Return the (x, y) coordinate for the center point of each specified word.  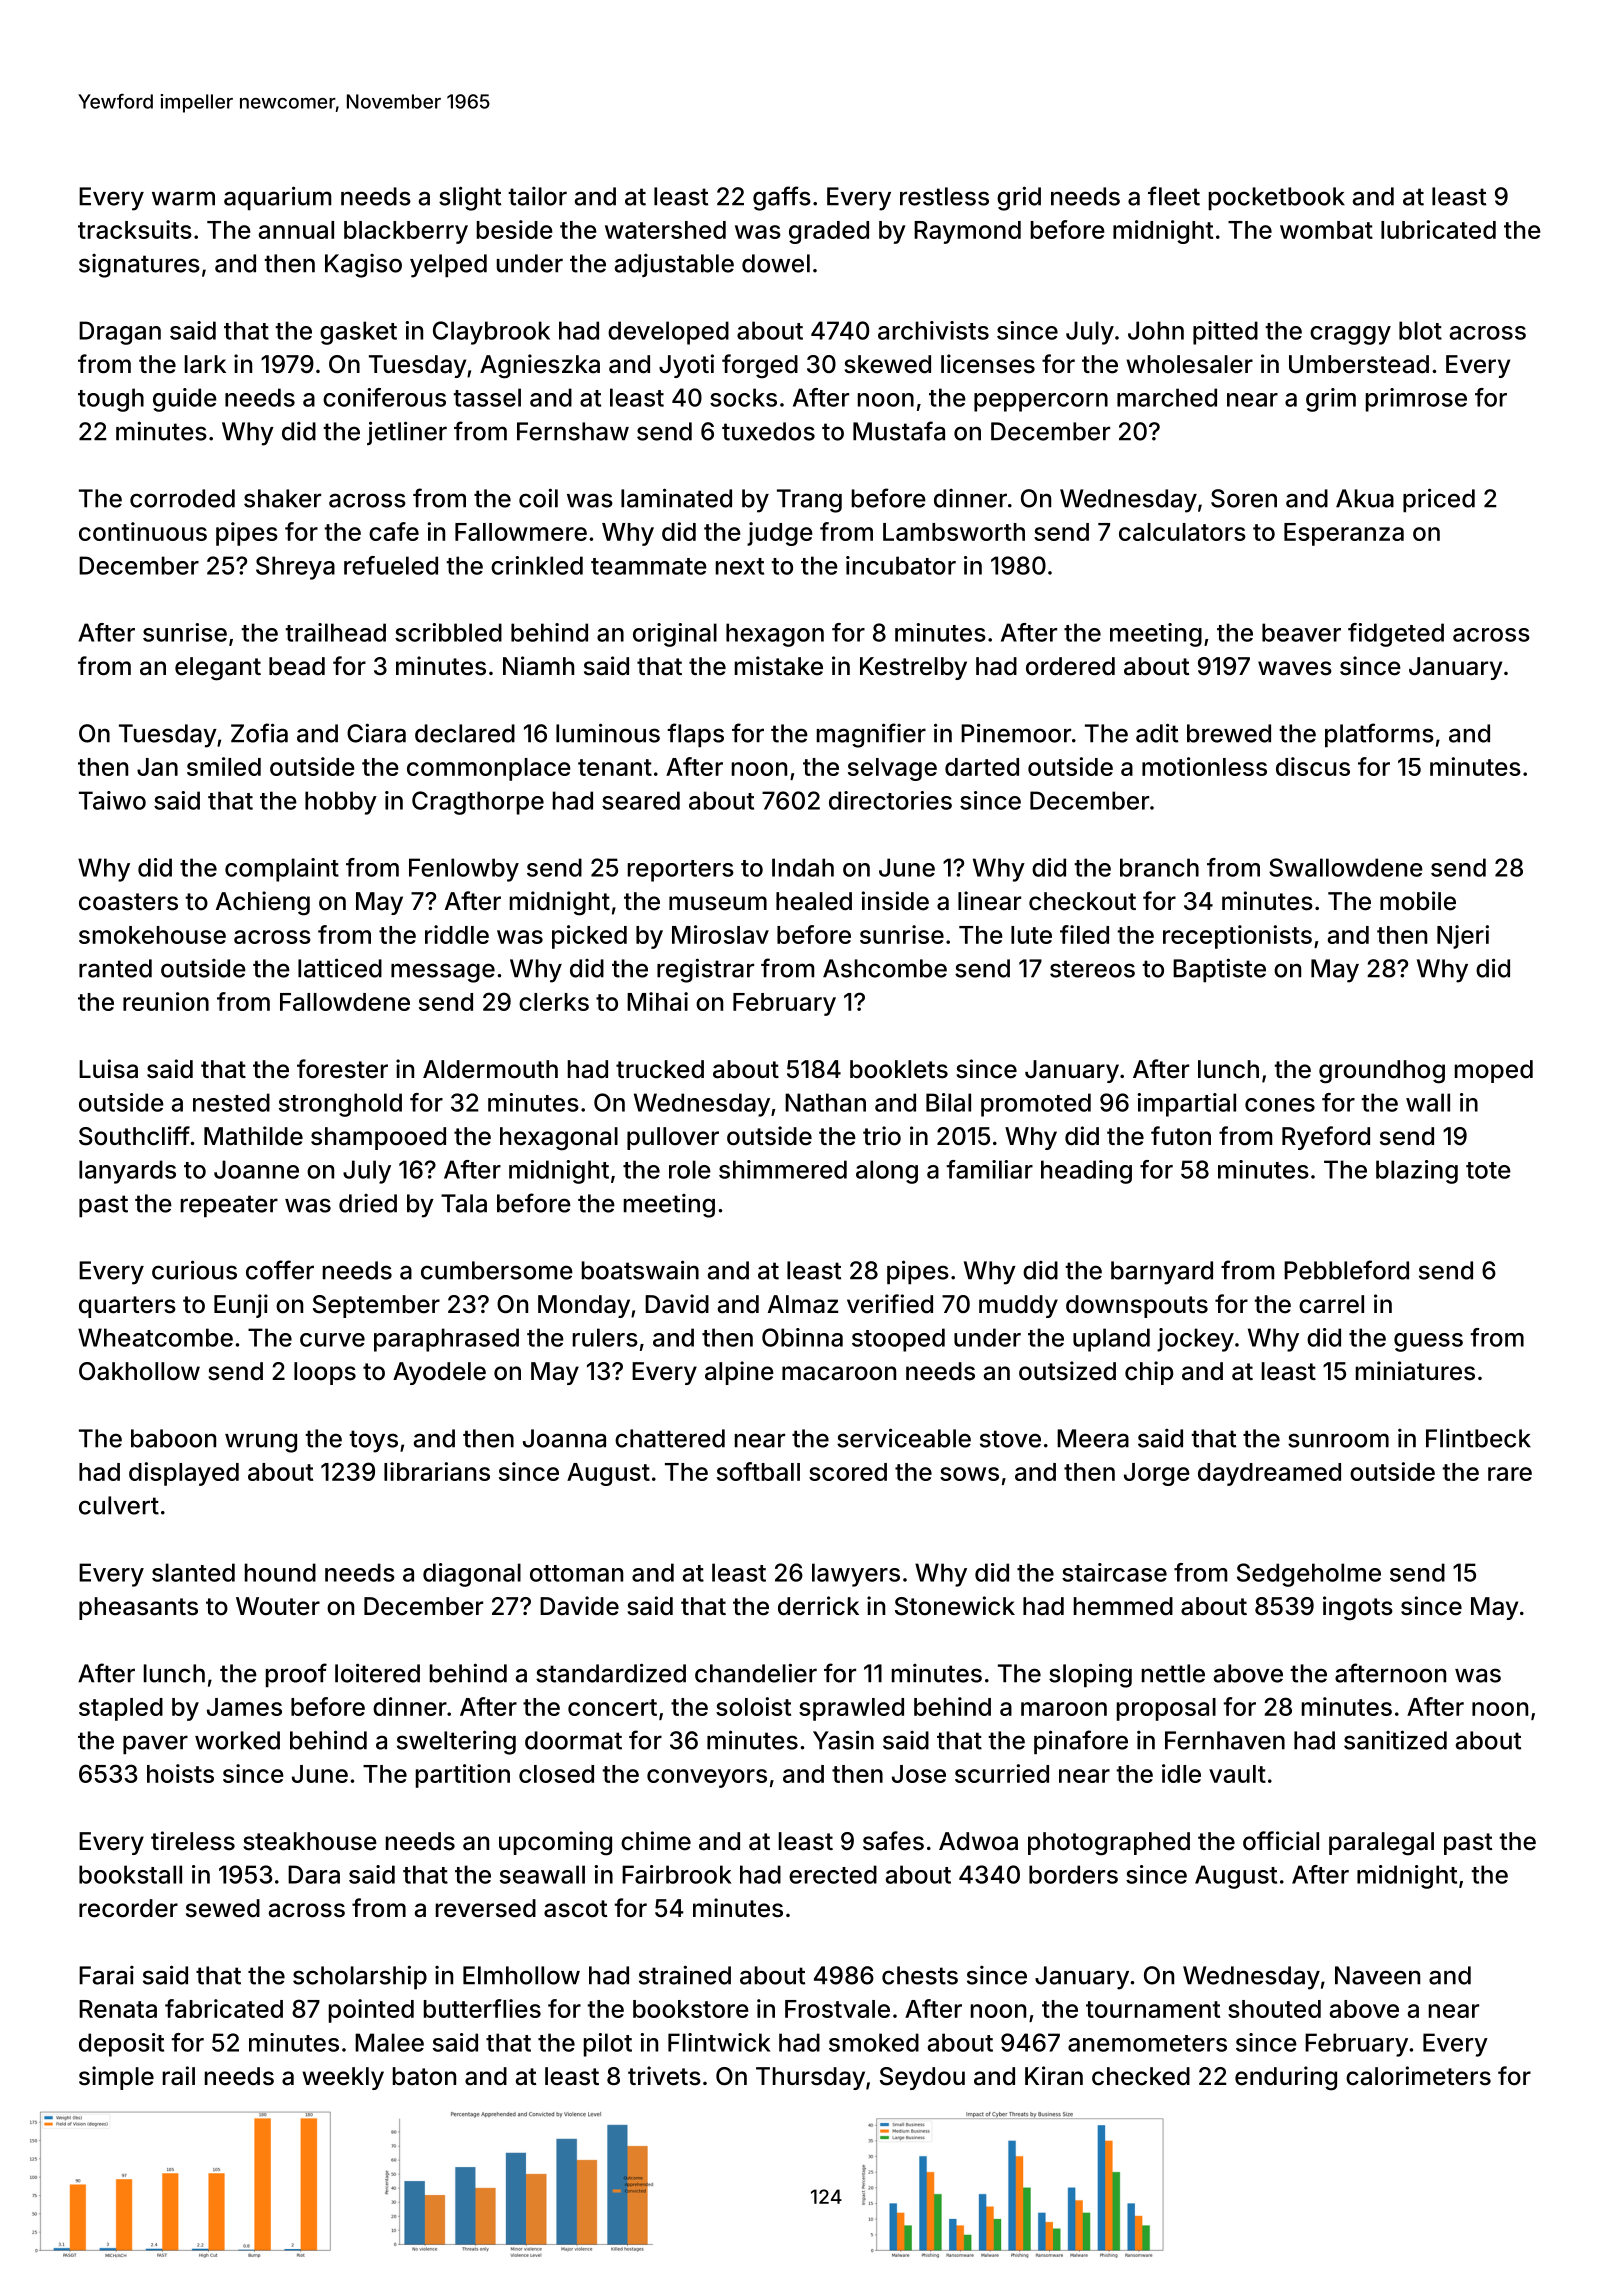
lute (1031, 935)
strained (685, 1975)
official (1281, 1841)
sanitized (1395, 1740)
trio (882, 1136)
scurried (1002, 1773)
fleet (1174, 196)
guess (1428, 1342)
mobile (1418, 901)
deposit (121, 2045)
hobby (341, 803)
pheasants (138, 1608)
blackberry (406, 232)
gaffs (782, 198)
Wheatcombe (155, 1337)
